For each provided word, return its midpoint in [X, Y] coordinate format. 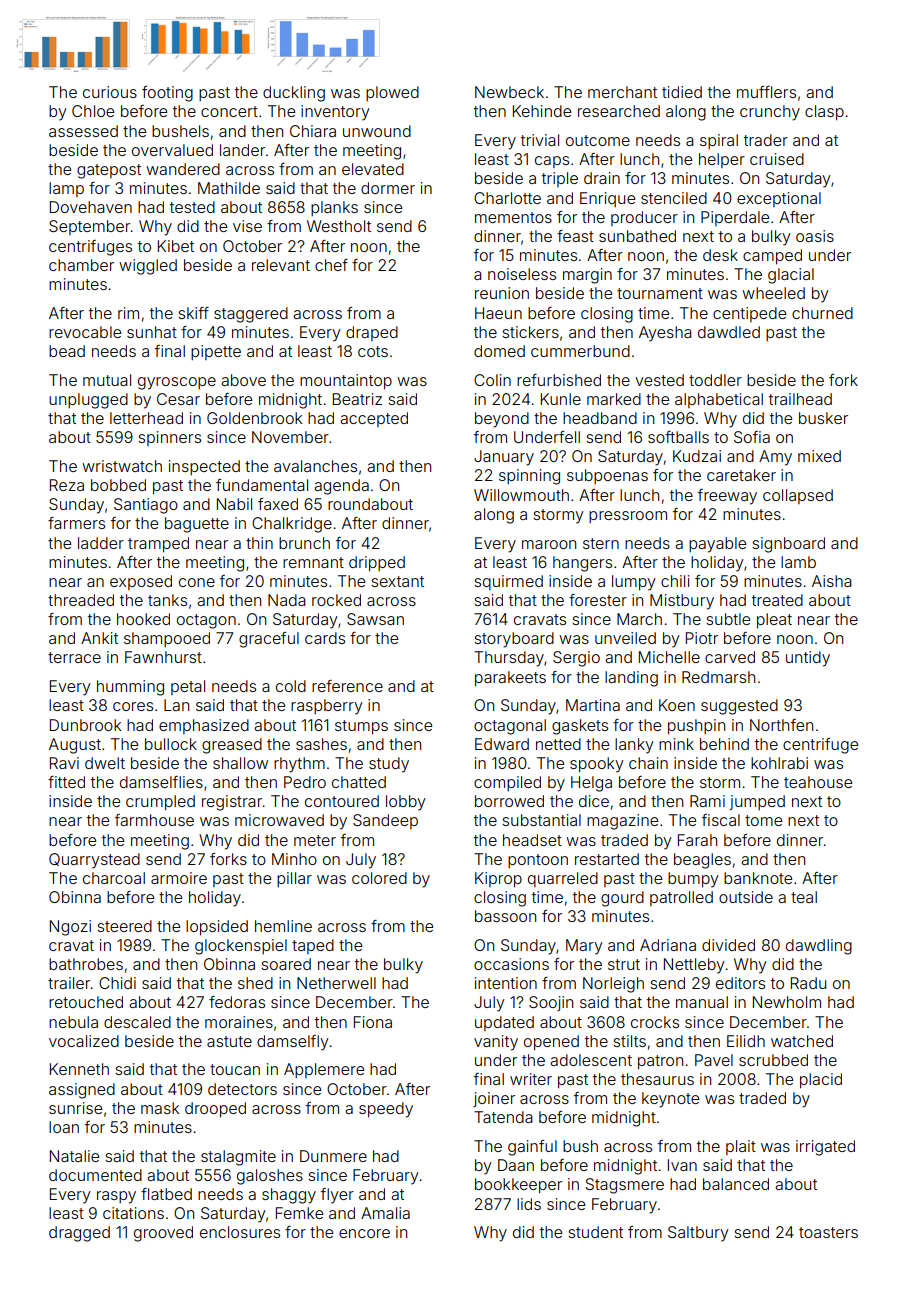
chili [675, 581]
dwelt [105, 763]
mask [160, 1108]
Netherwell [336, 983]
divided [728, 945]
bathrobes [86, 964]
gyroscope [177, 383]
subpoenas [607, 476]
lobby [406, 803]
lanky [634, 746]
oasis [815, 236]
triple [560, 179]
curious [110, 92]
